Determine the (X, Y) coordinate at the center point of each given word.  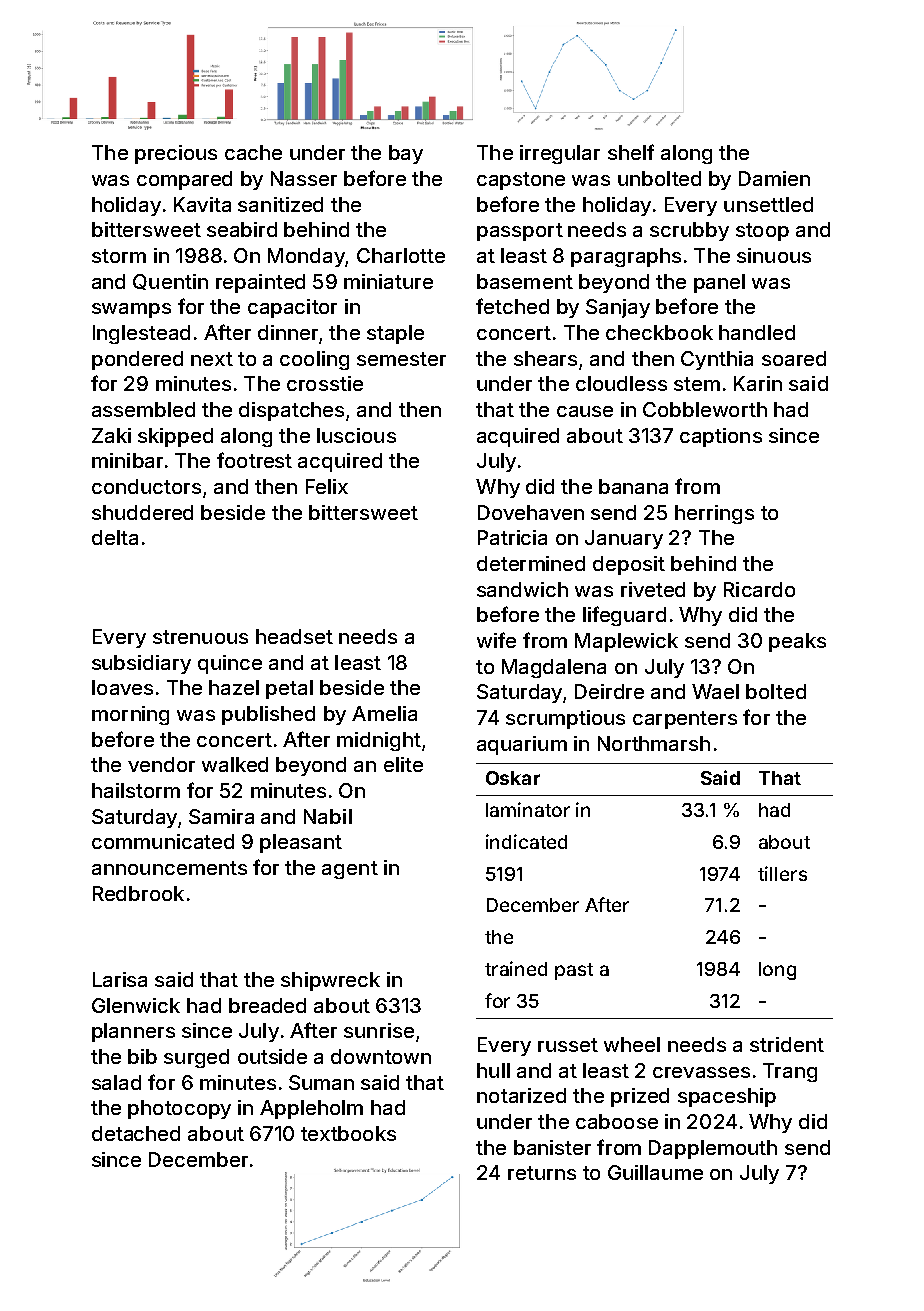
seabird (242, 229)
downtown (381, 1056)
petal (289, 689)
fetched (512, 306)
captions (721, 437)
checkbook (659, 332)
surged (196, 1058)
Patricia (512, 537)
